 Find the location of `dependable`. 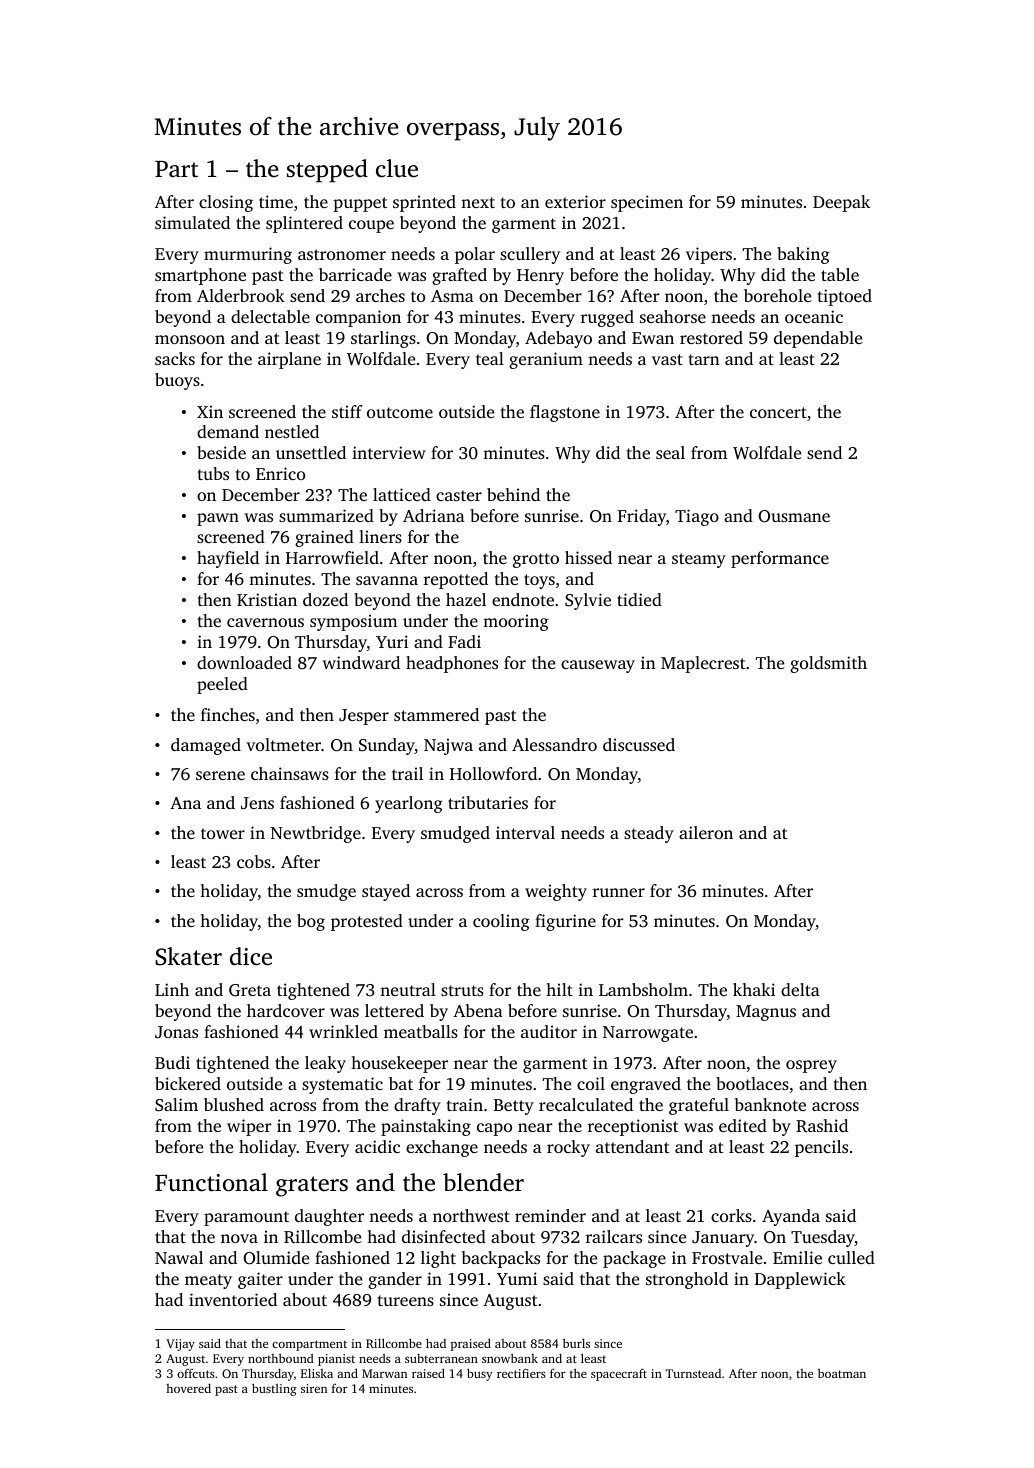

dependable is located at coordinates (818, 339).
